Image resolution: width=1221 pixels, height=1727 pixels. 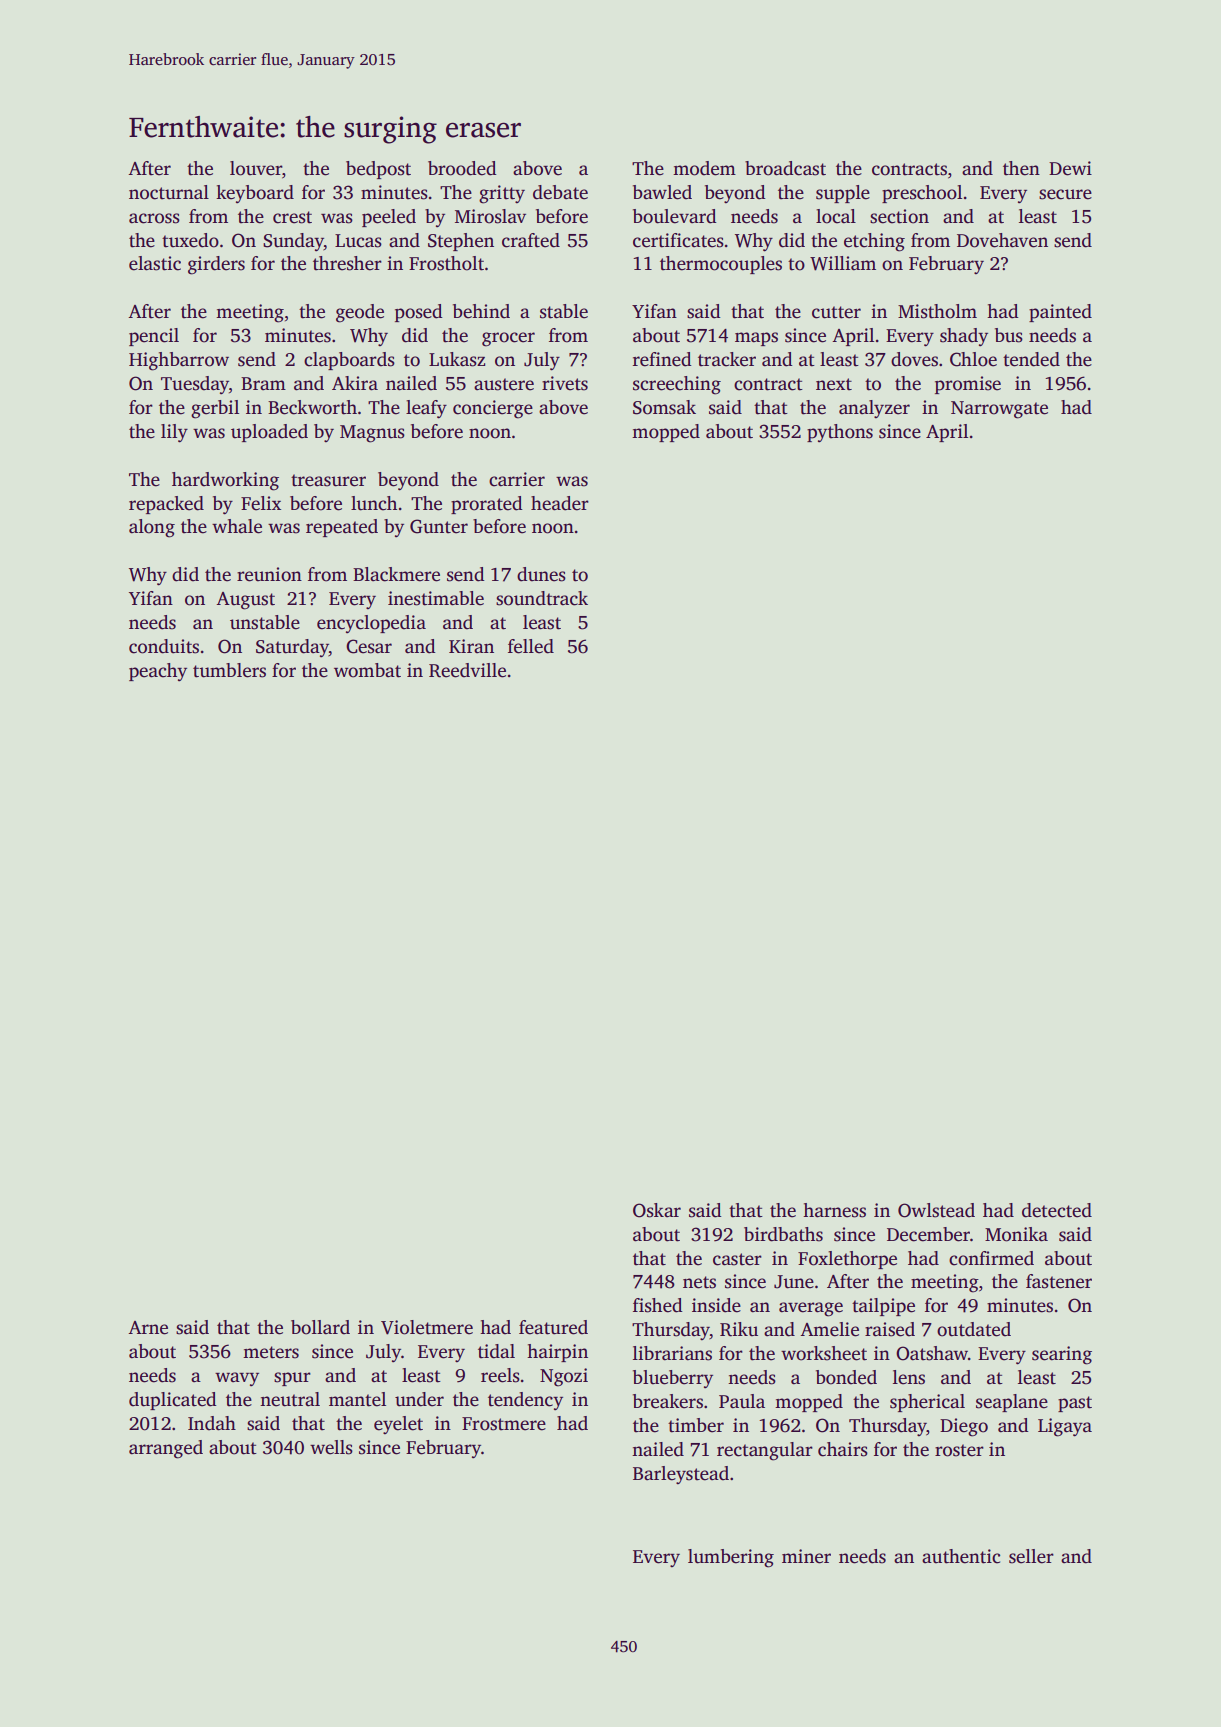 I want to click on Owlstead, so click(x=936, y=1210).
